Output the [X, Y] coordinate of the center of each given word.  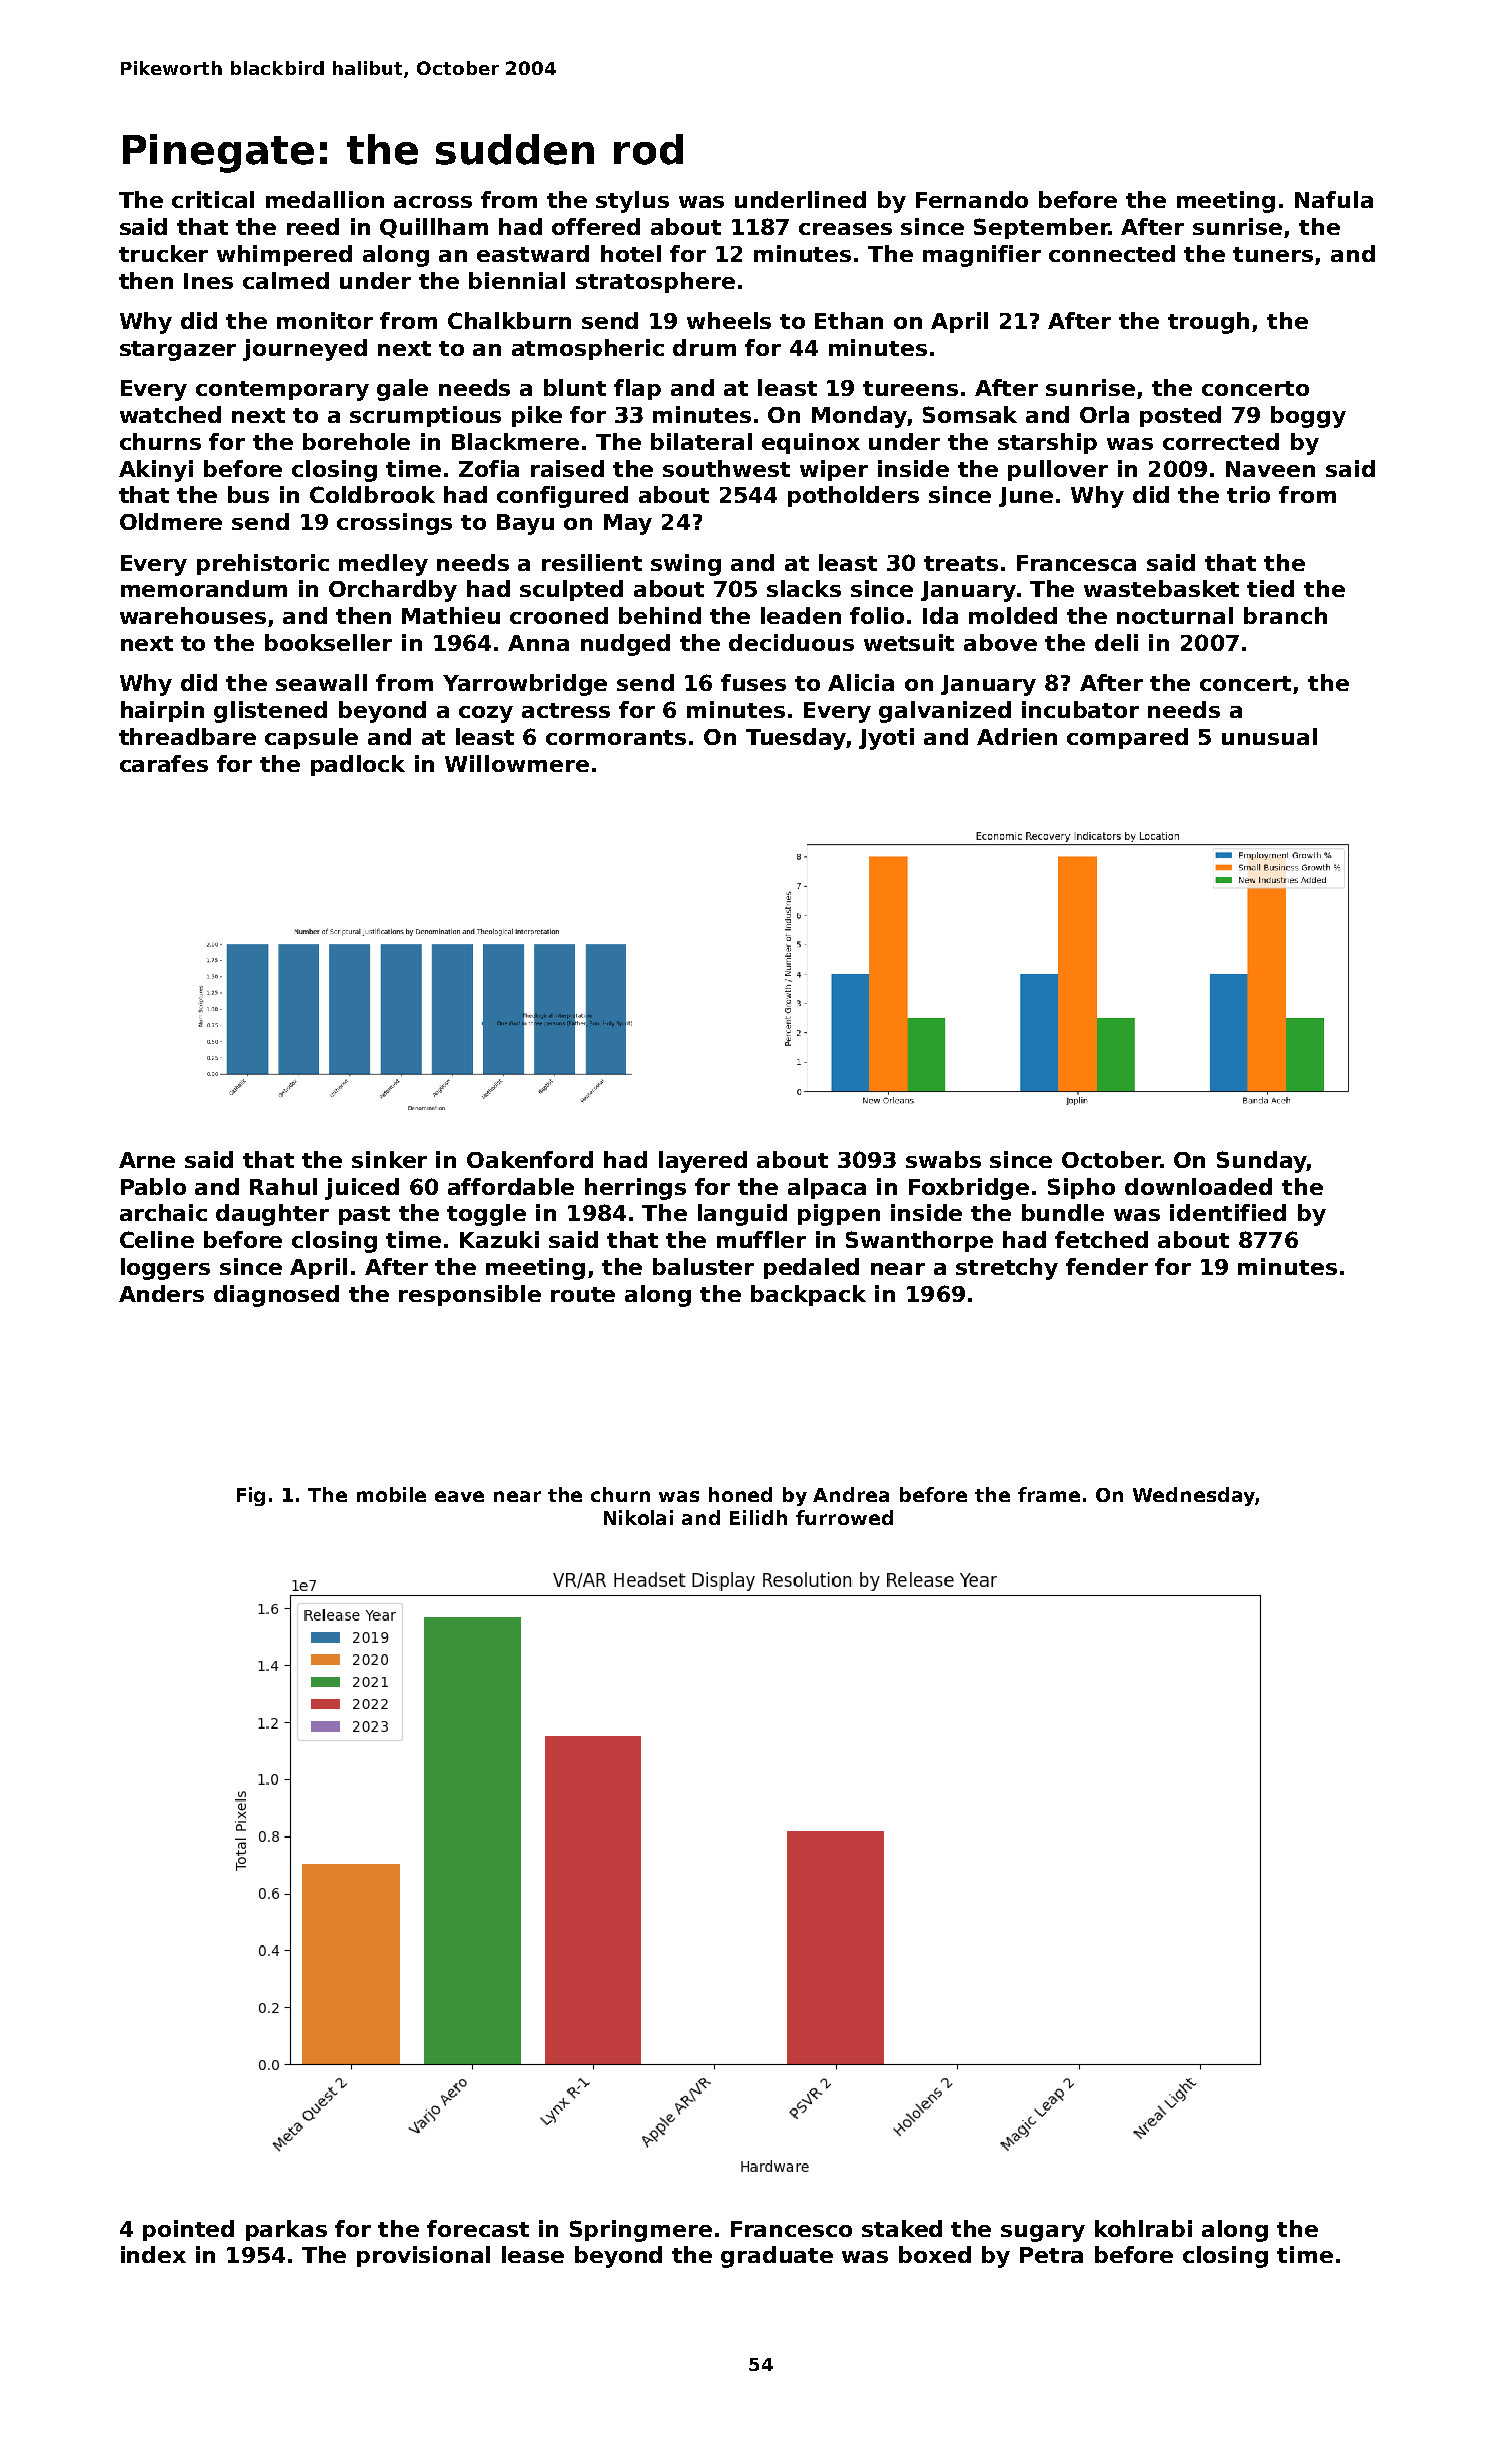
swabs [943, 1159]
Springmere [641, 2231]
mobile [391, 1494]
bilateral [701, 441]
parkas [286, 2230]
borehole [356, 441]
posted [1180, 416]
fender [1107, 1266]
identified [1228, 1212]
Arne [147, 1160]
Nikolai [638, 1517]
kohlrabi [1143, 2228]
